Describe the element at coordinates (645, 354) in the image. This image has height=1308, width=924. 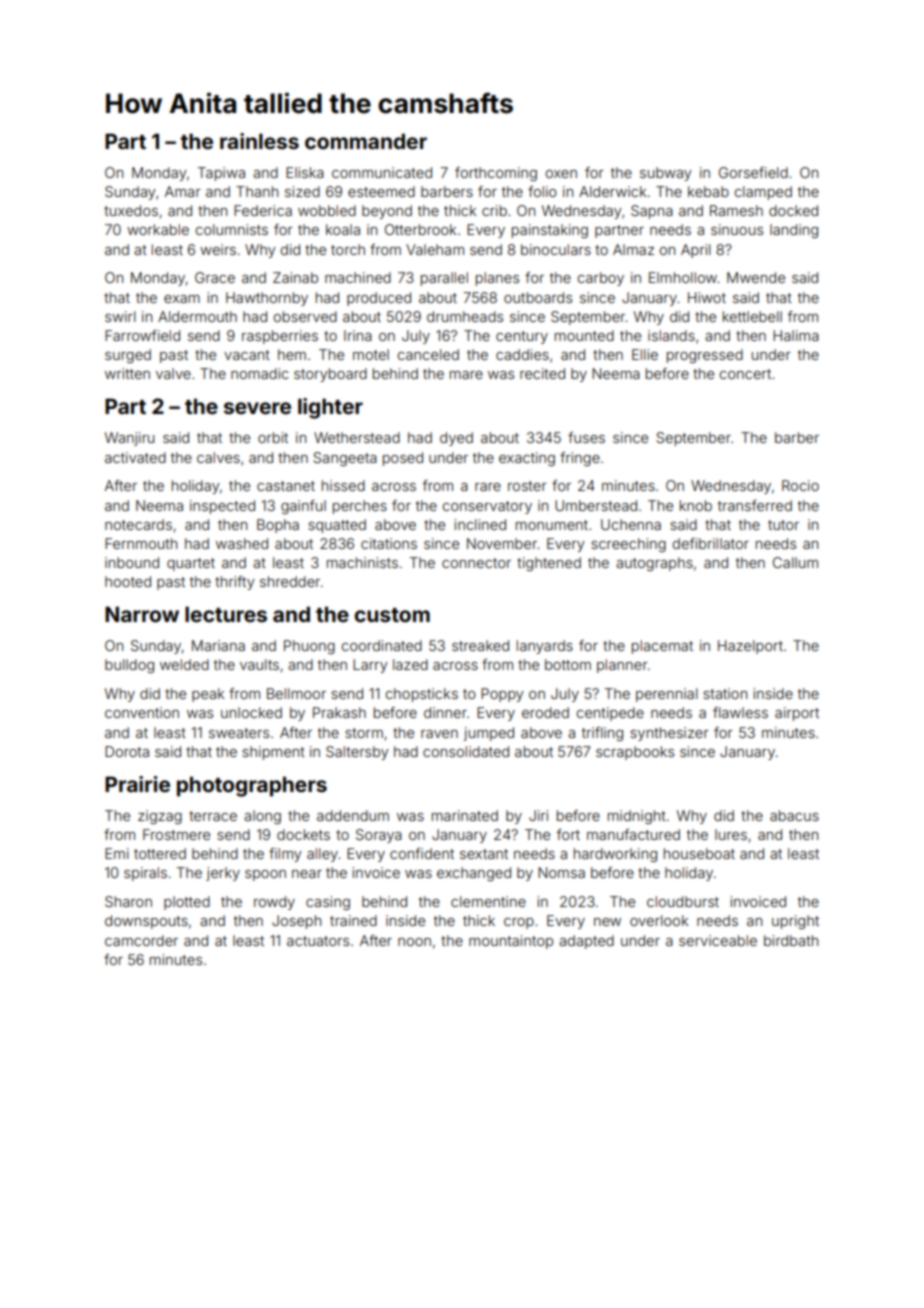
I see `Ellie` at that location.
